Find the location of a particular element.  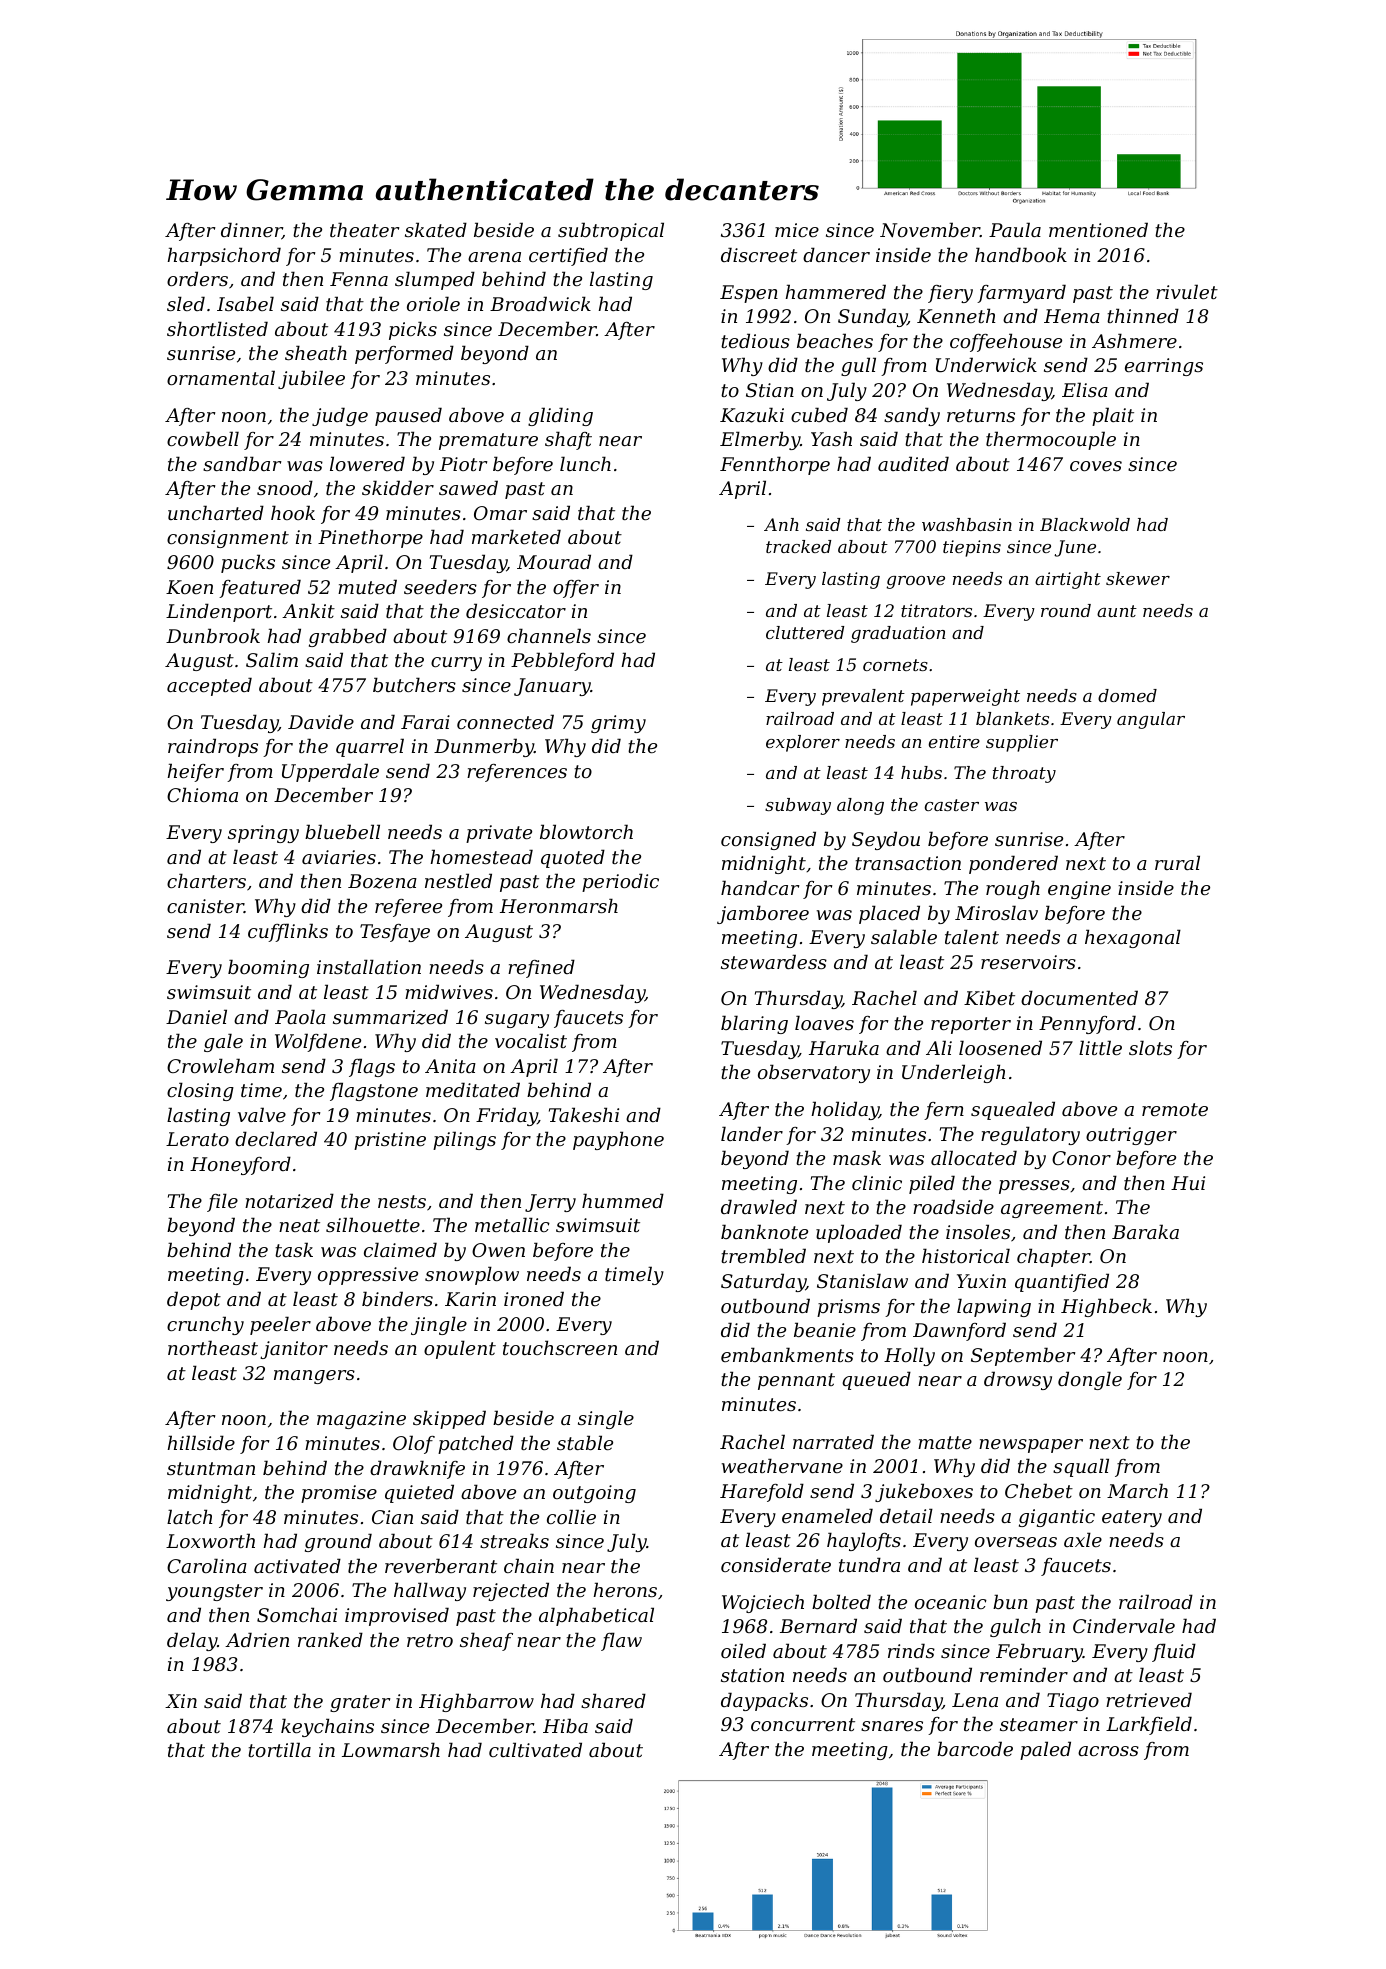

dinner is located at coordinates (251, 231).
